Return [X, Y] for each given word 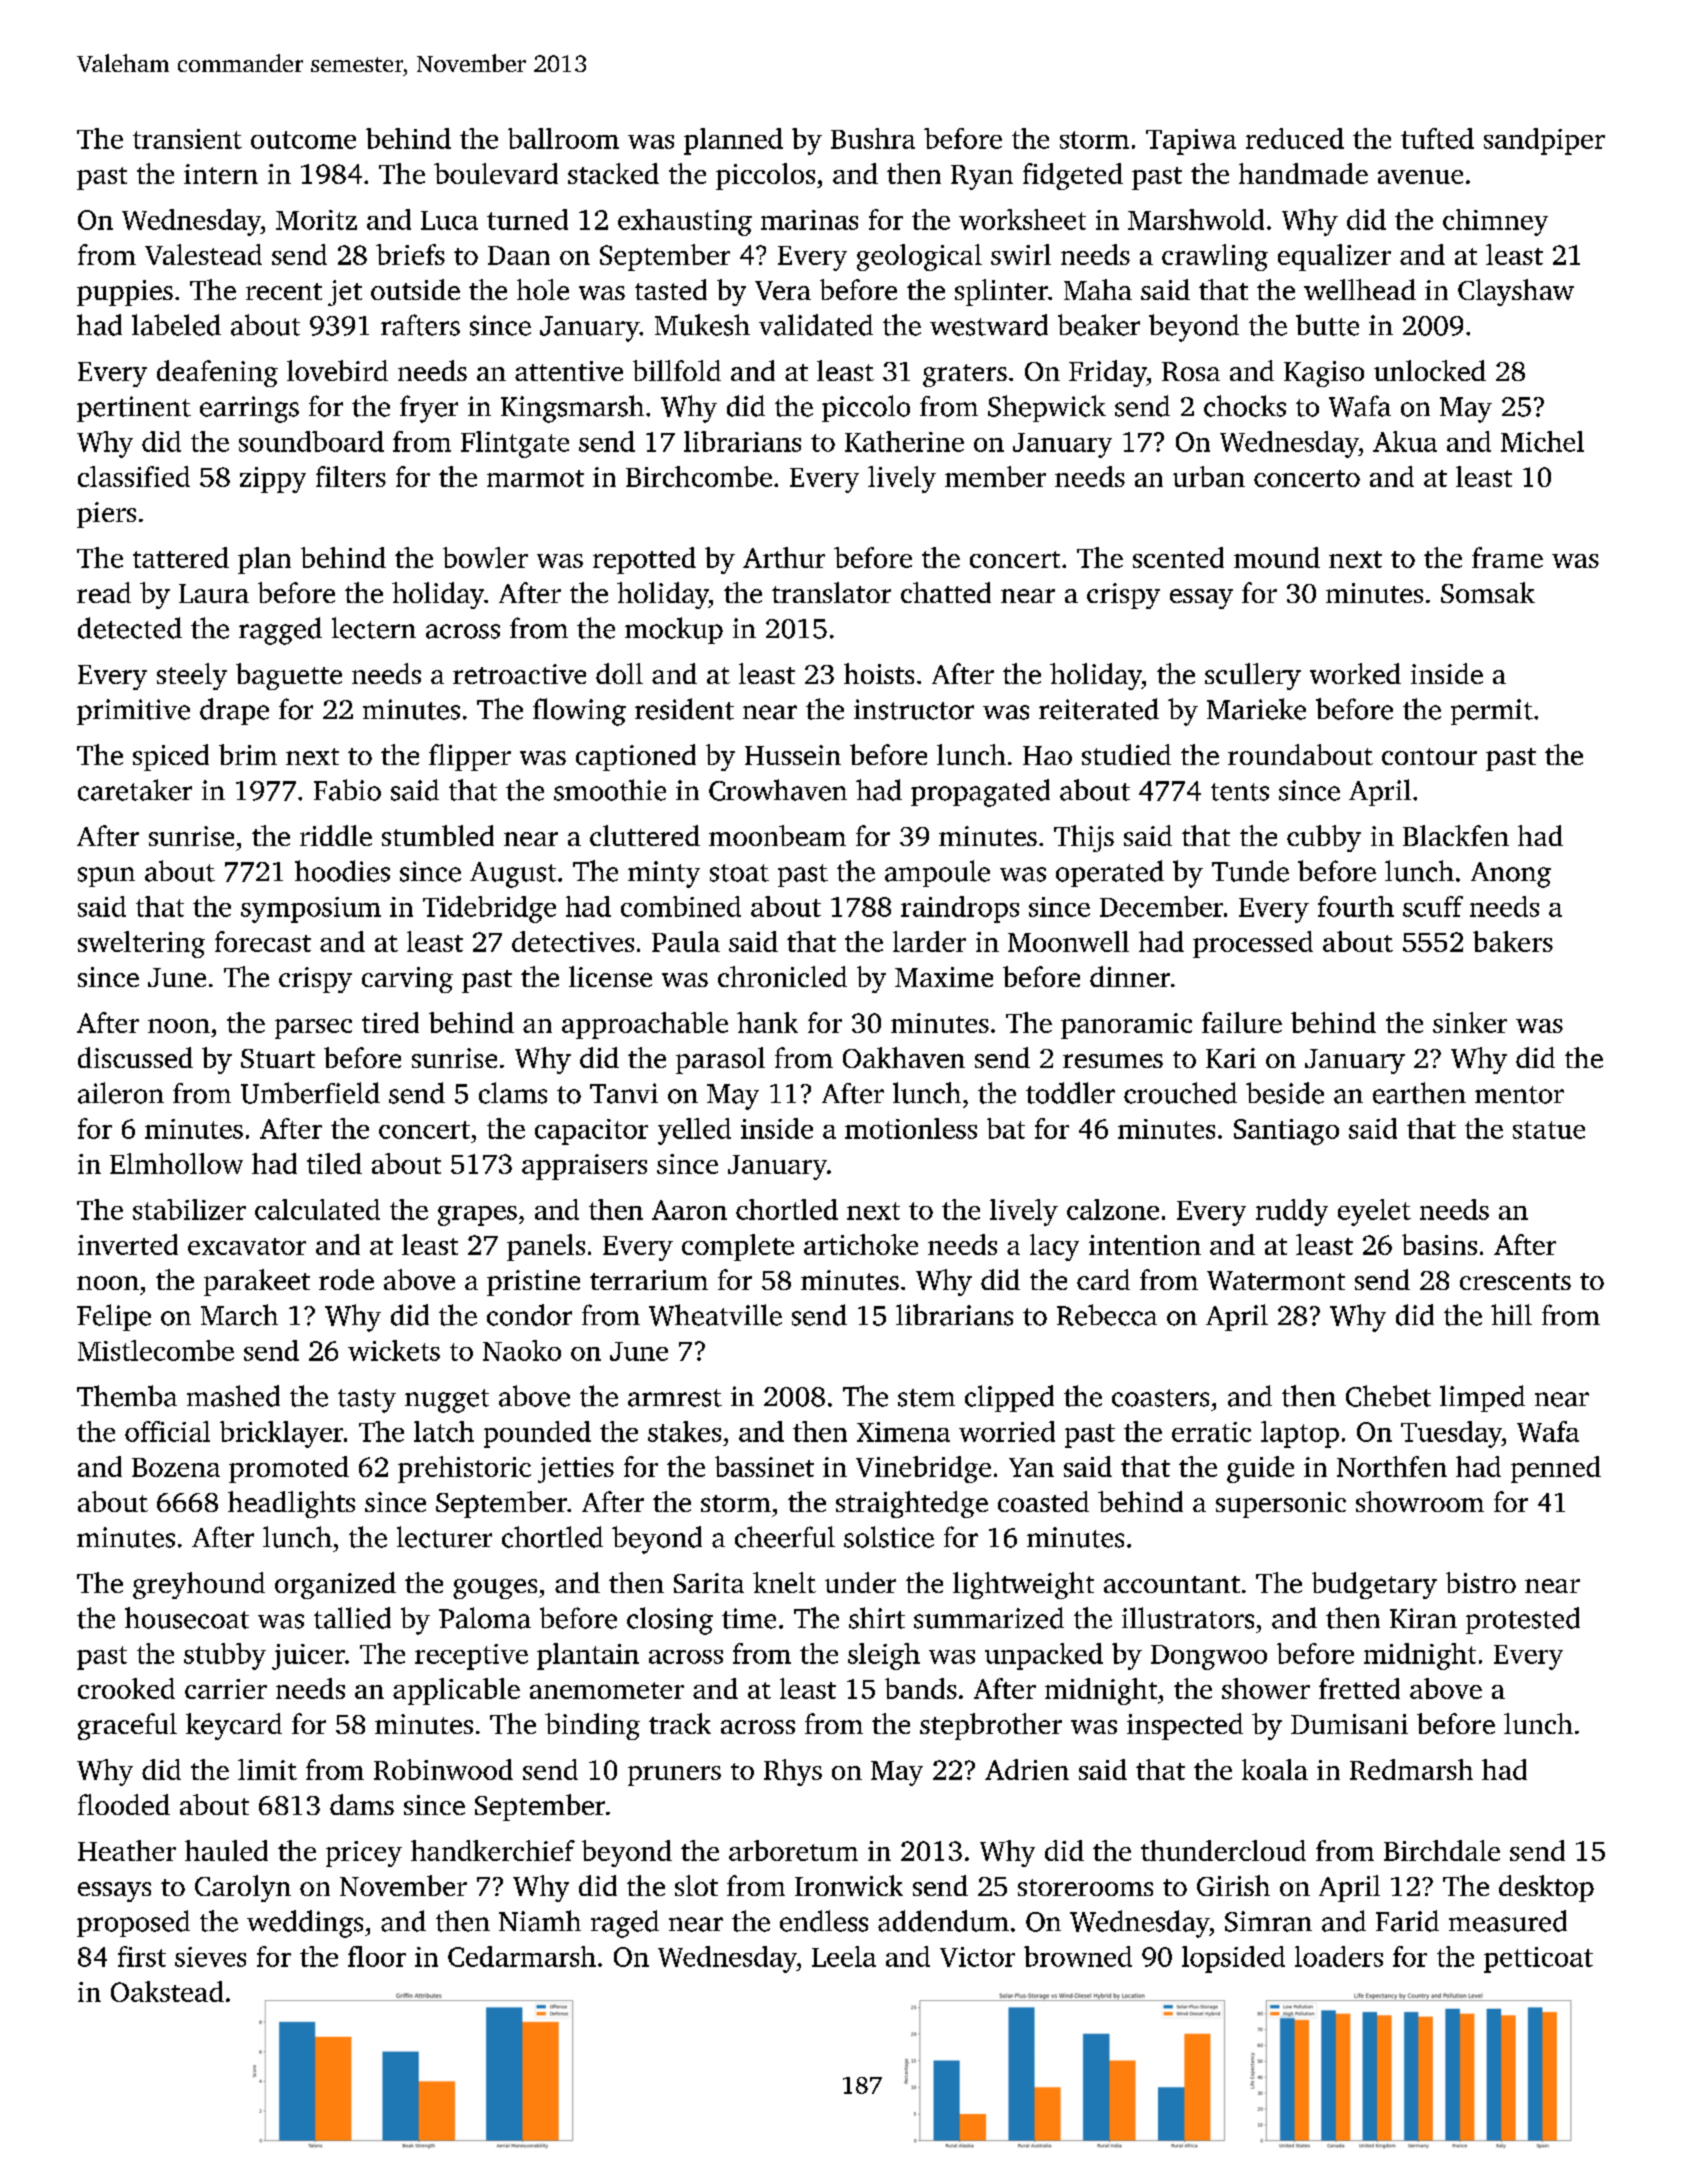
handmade [1303, 173]
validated [816, 325]
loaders [1339, 1956]
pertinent [134, 409]
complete [738, 1247]
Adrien [1027, 1769]
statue [1549, 1130]
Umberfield [310, 1093]
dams [362, 1804]
